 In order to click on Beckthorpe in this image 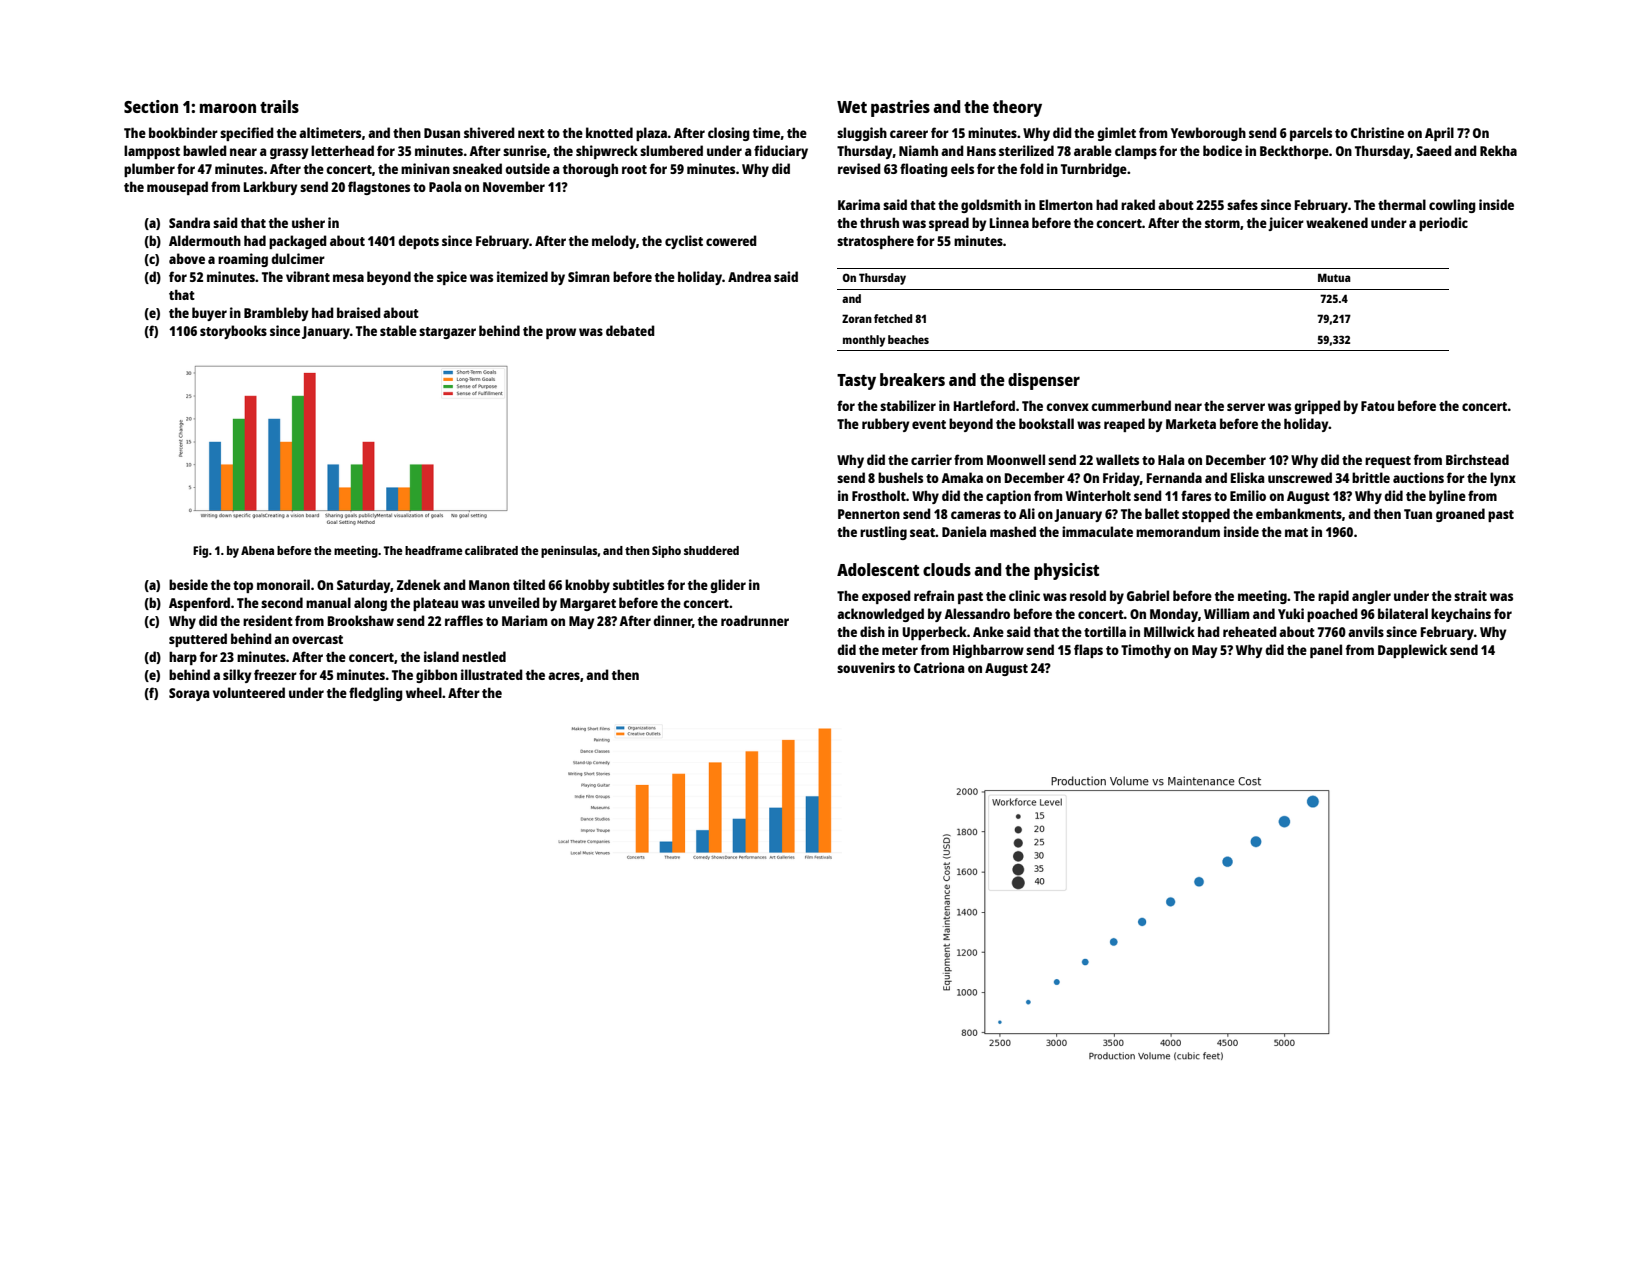, I will do `click(1294, 152)`.
